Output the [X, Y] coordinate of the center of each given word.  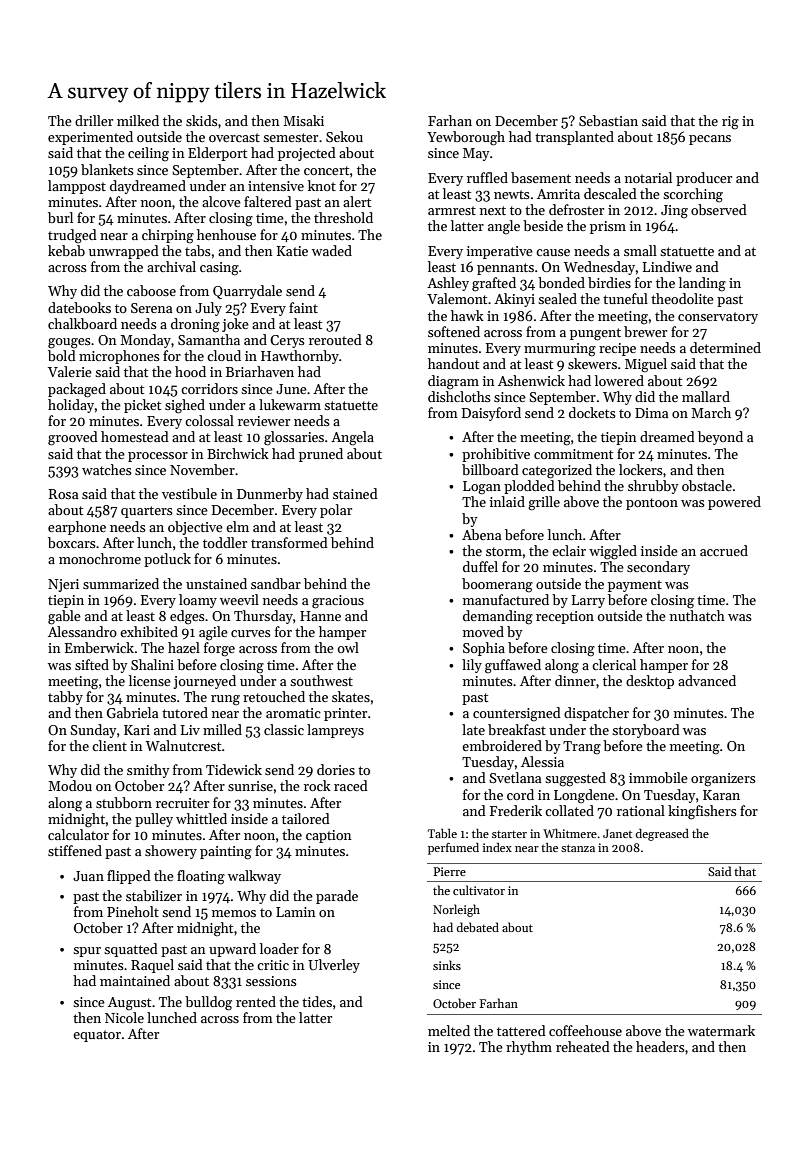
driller [94, 120]
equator [97, 1036]
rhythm [529, 1048]
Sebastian [608, 120]
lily [472, 666]
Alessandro [82, 631]
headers [660, 1046]
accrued [724, 550]
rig [730, 123]
